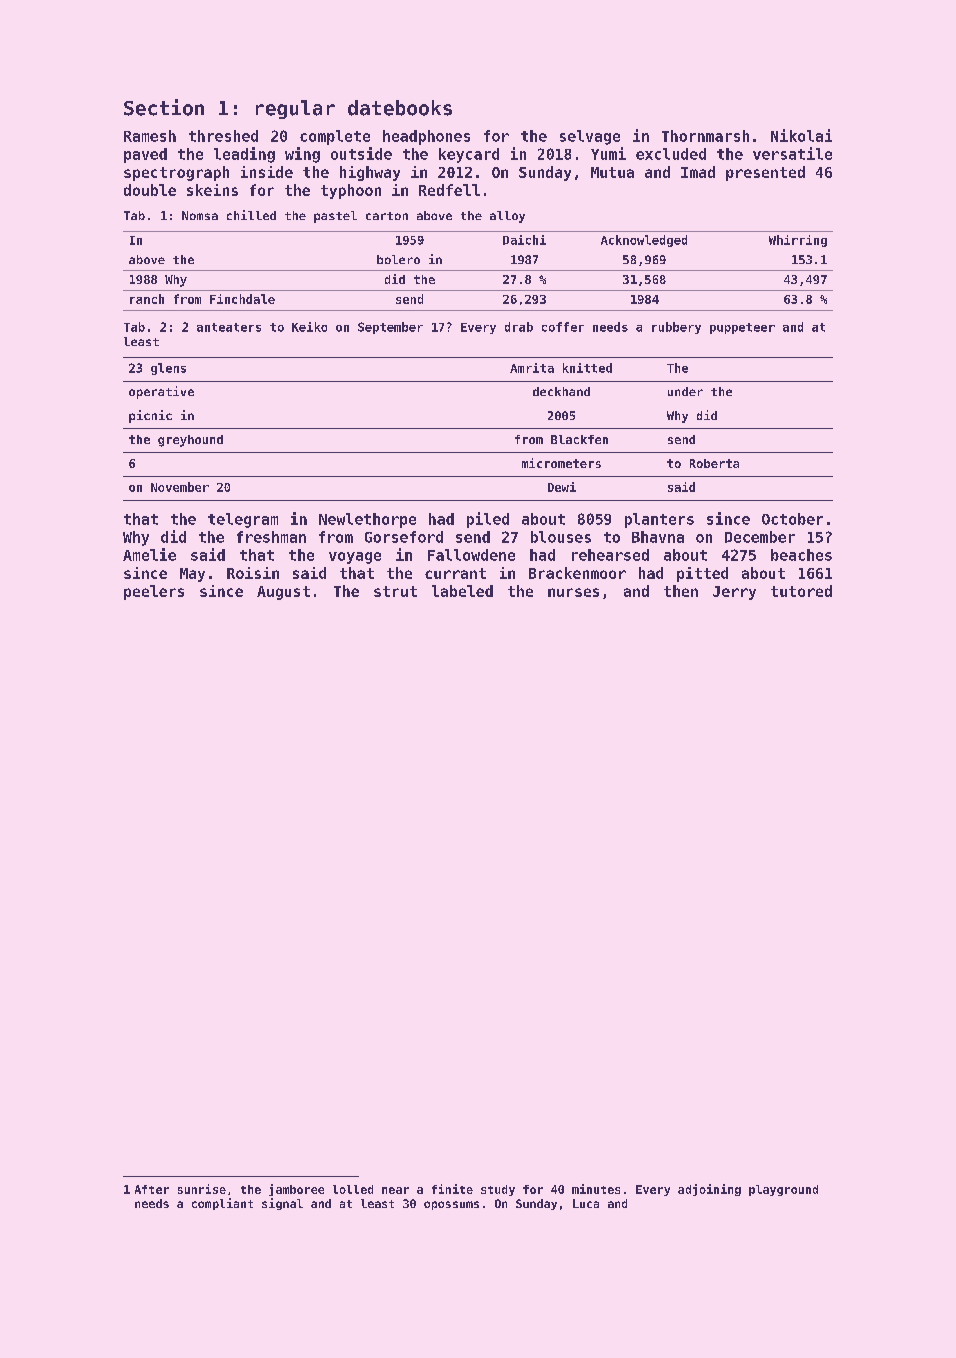 This screenshot has width=956, height=1358. What do you see at coordinates (671, 154) in the screenshot?
I see `excluded` at bounding box center [671, 154].
